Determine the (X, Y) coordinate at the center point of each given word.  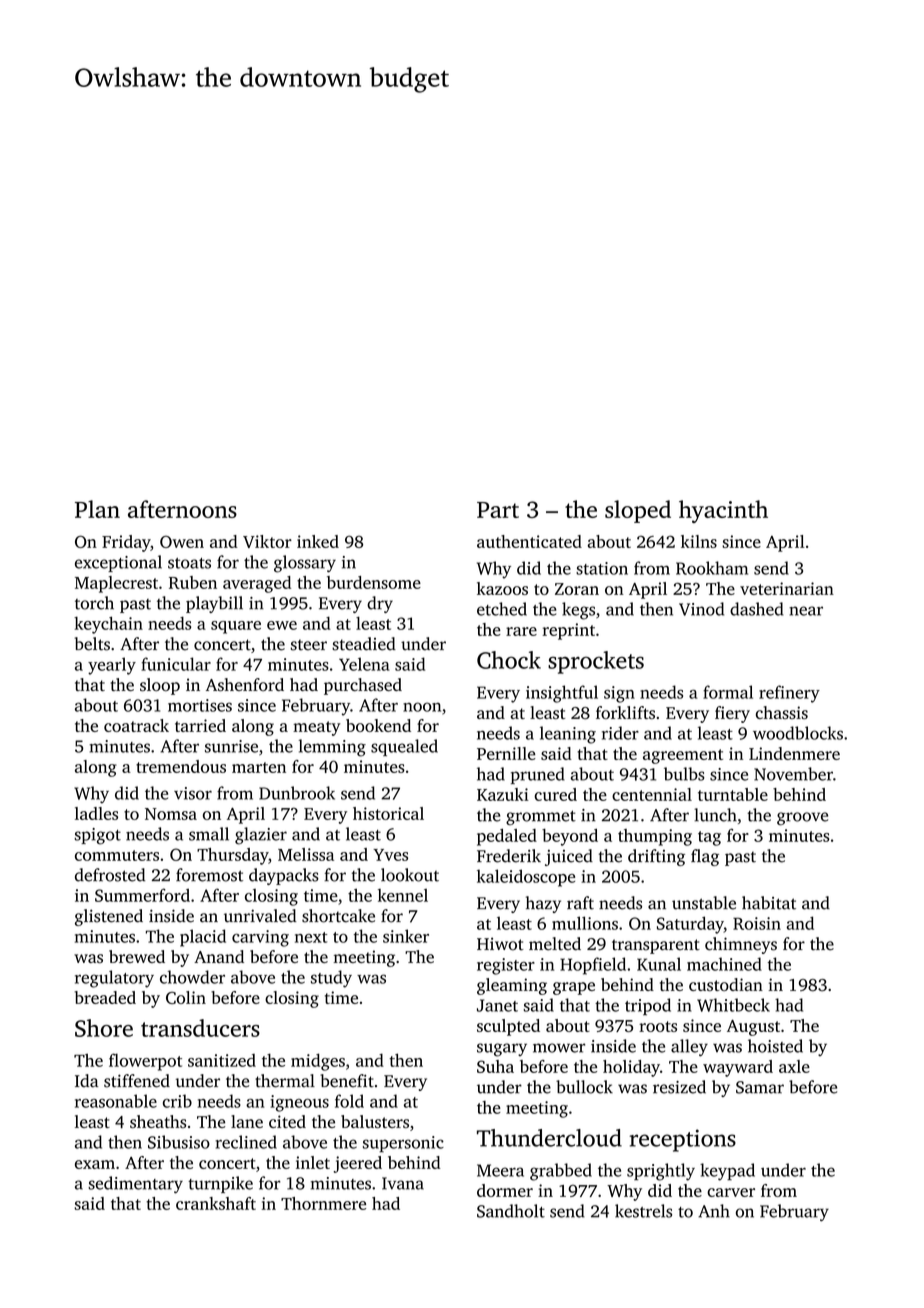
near (806, 611)
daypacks (284, 876)
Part (498, 510)
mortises (200, 705)
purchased (363, 686)
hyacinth (723, 511)
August (753, 1028)
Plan (97, 509)
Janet (497, 1005)
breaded (105, 997)
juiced (569, 857)
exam (95, 1164)
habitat (769, 903)
